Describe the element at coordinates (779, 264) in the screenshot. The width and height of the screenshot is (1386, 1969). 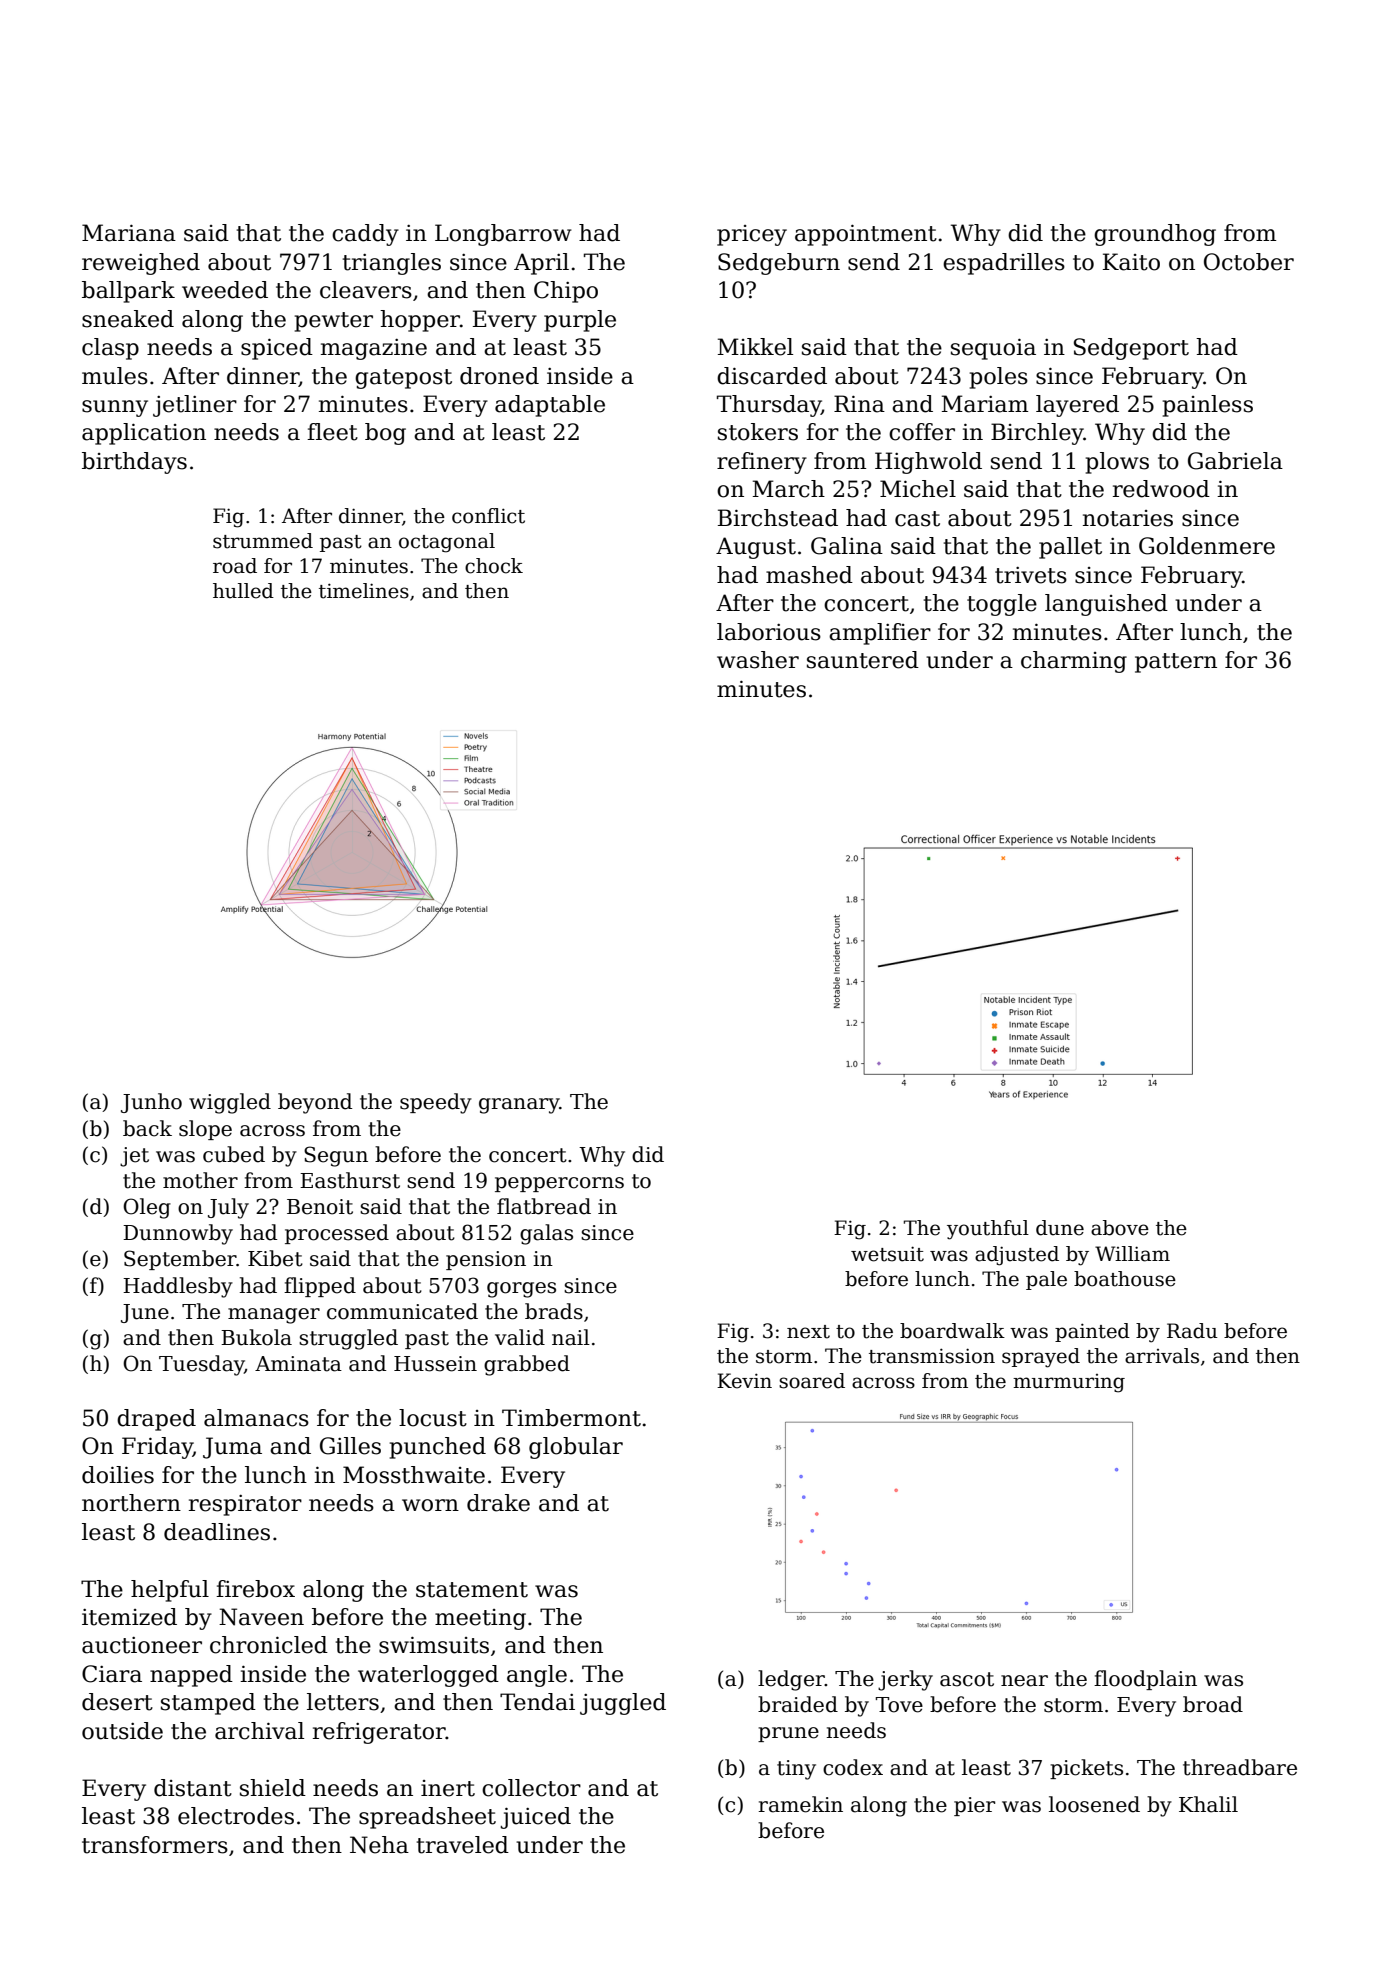
I see `Sedgeburn` at that location.
